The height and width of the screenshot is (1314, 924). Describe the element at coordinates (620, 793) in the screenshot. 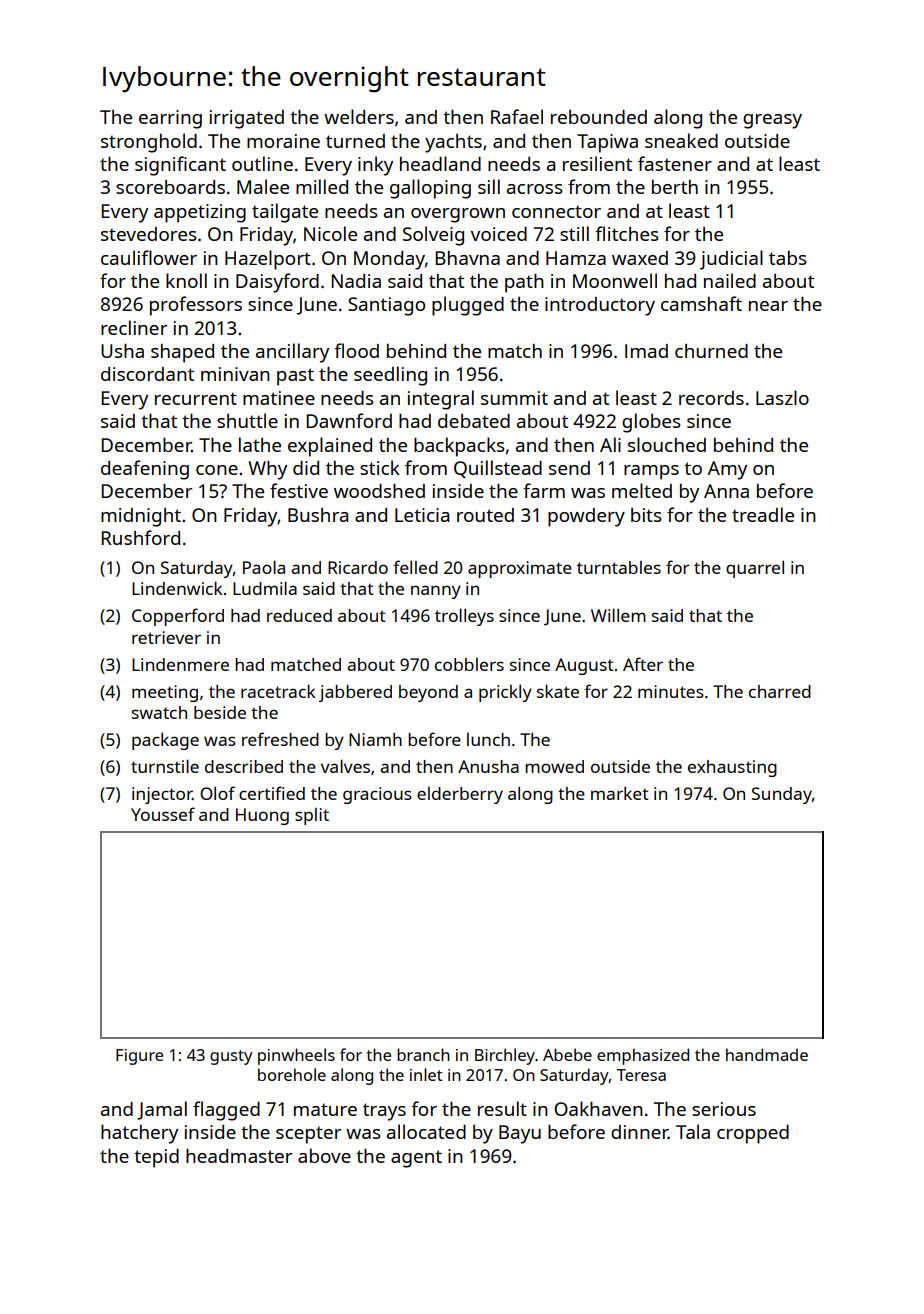

I see `market` at that location.
